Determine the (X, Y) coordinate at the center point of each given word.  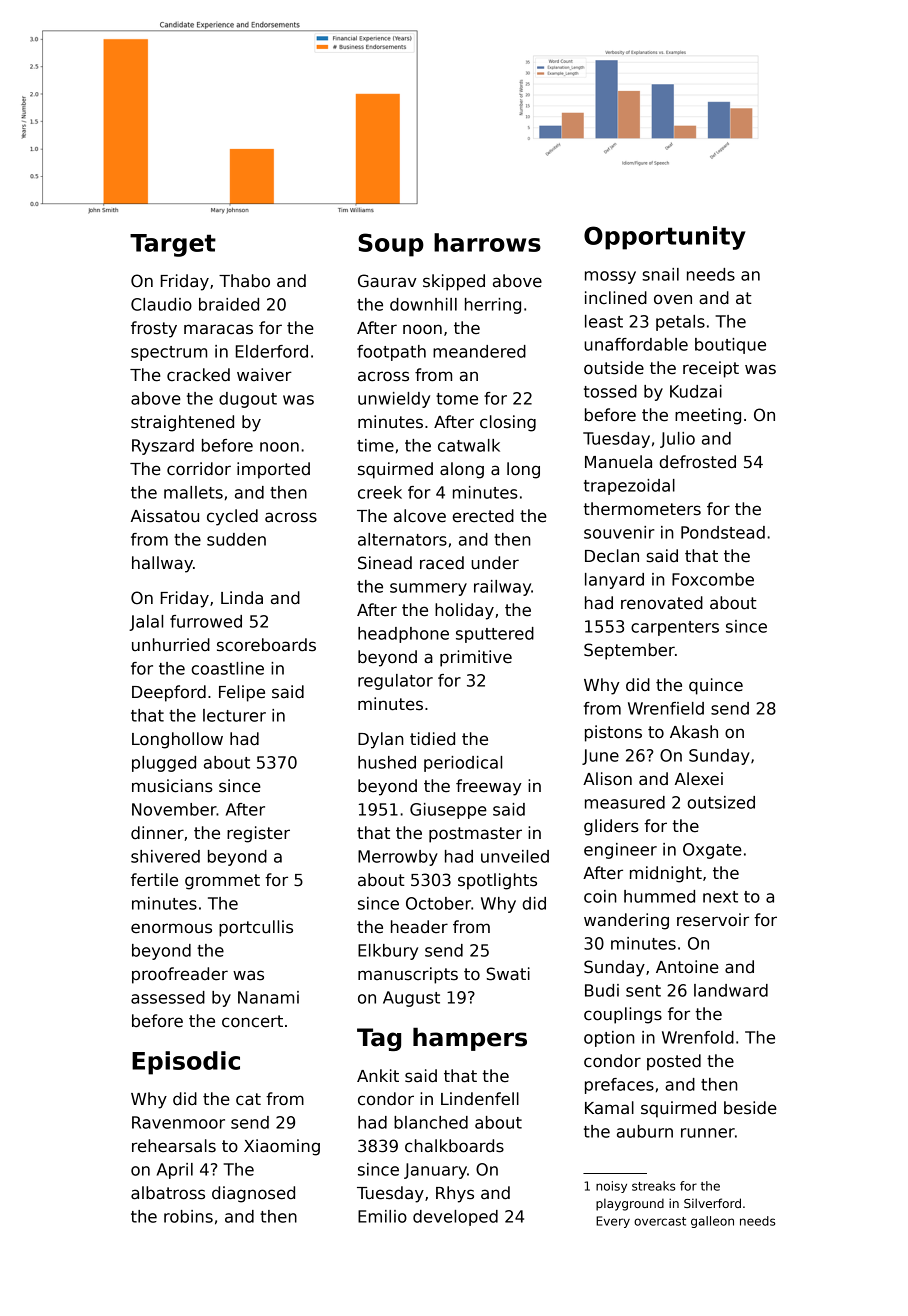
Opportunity (665, 238)
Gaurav (387, 281)
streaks (654, 1186)
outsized (721, 802)
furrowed (206, 621)
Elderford (272, 351)
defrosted (697, 462)
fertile (154, 880)
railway (502, 588)
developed (455, 1218)
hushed (387, 762)
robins (188, 1216)
